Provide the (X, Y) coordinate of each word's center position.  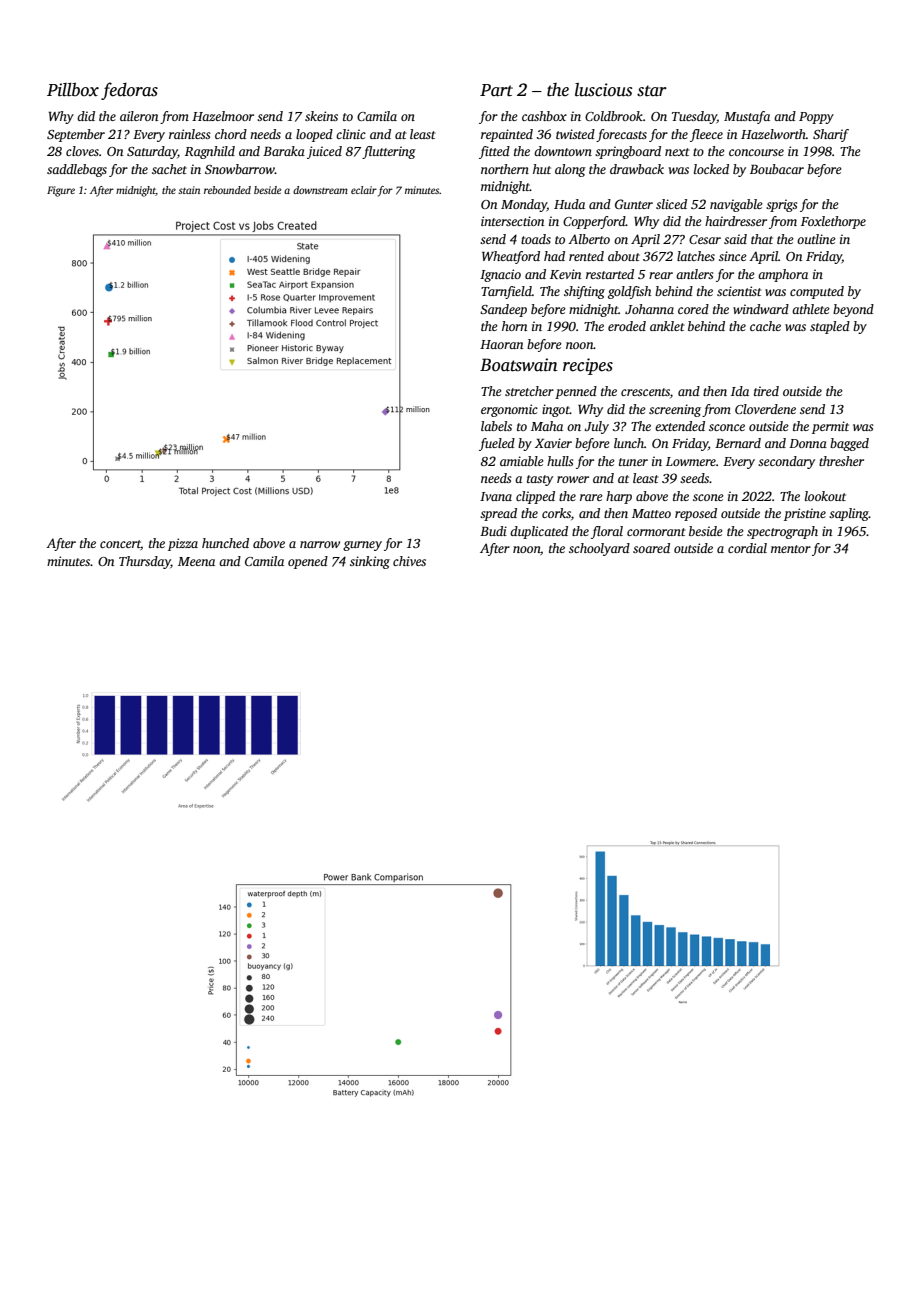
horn (514, 326)
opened (308, 562)
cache (765, 326)
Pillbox (73, 90)
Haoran (501, 344)
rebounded (227, 190)
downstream (320, 190)
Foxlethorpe (833, 222)
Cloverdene (765, 409)
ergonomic (509, 410)
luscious (603, 90)
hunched (225, 543)
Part (496, 90)
